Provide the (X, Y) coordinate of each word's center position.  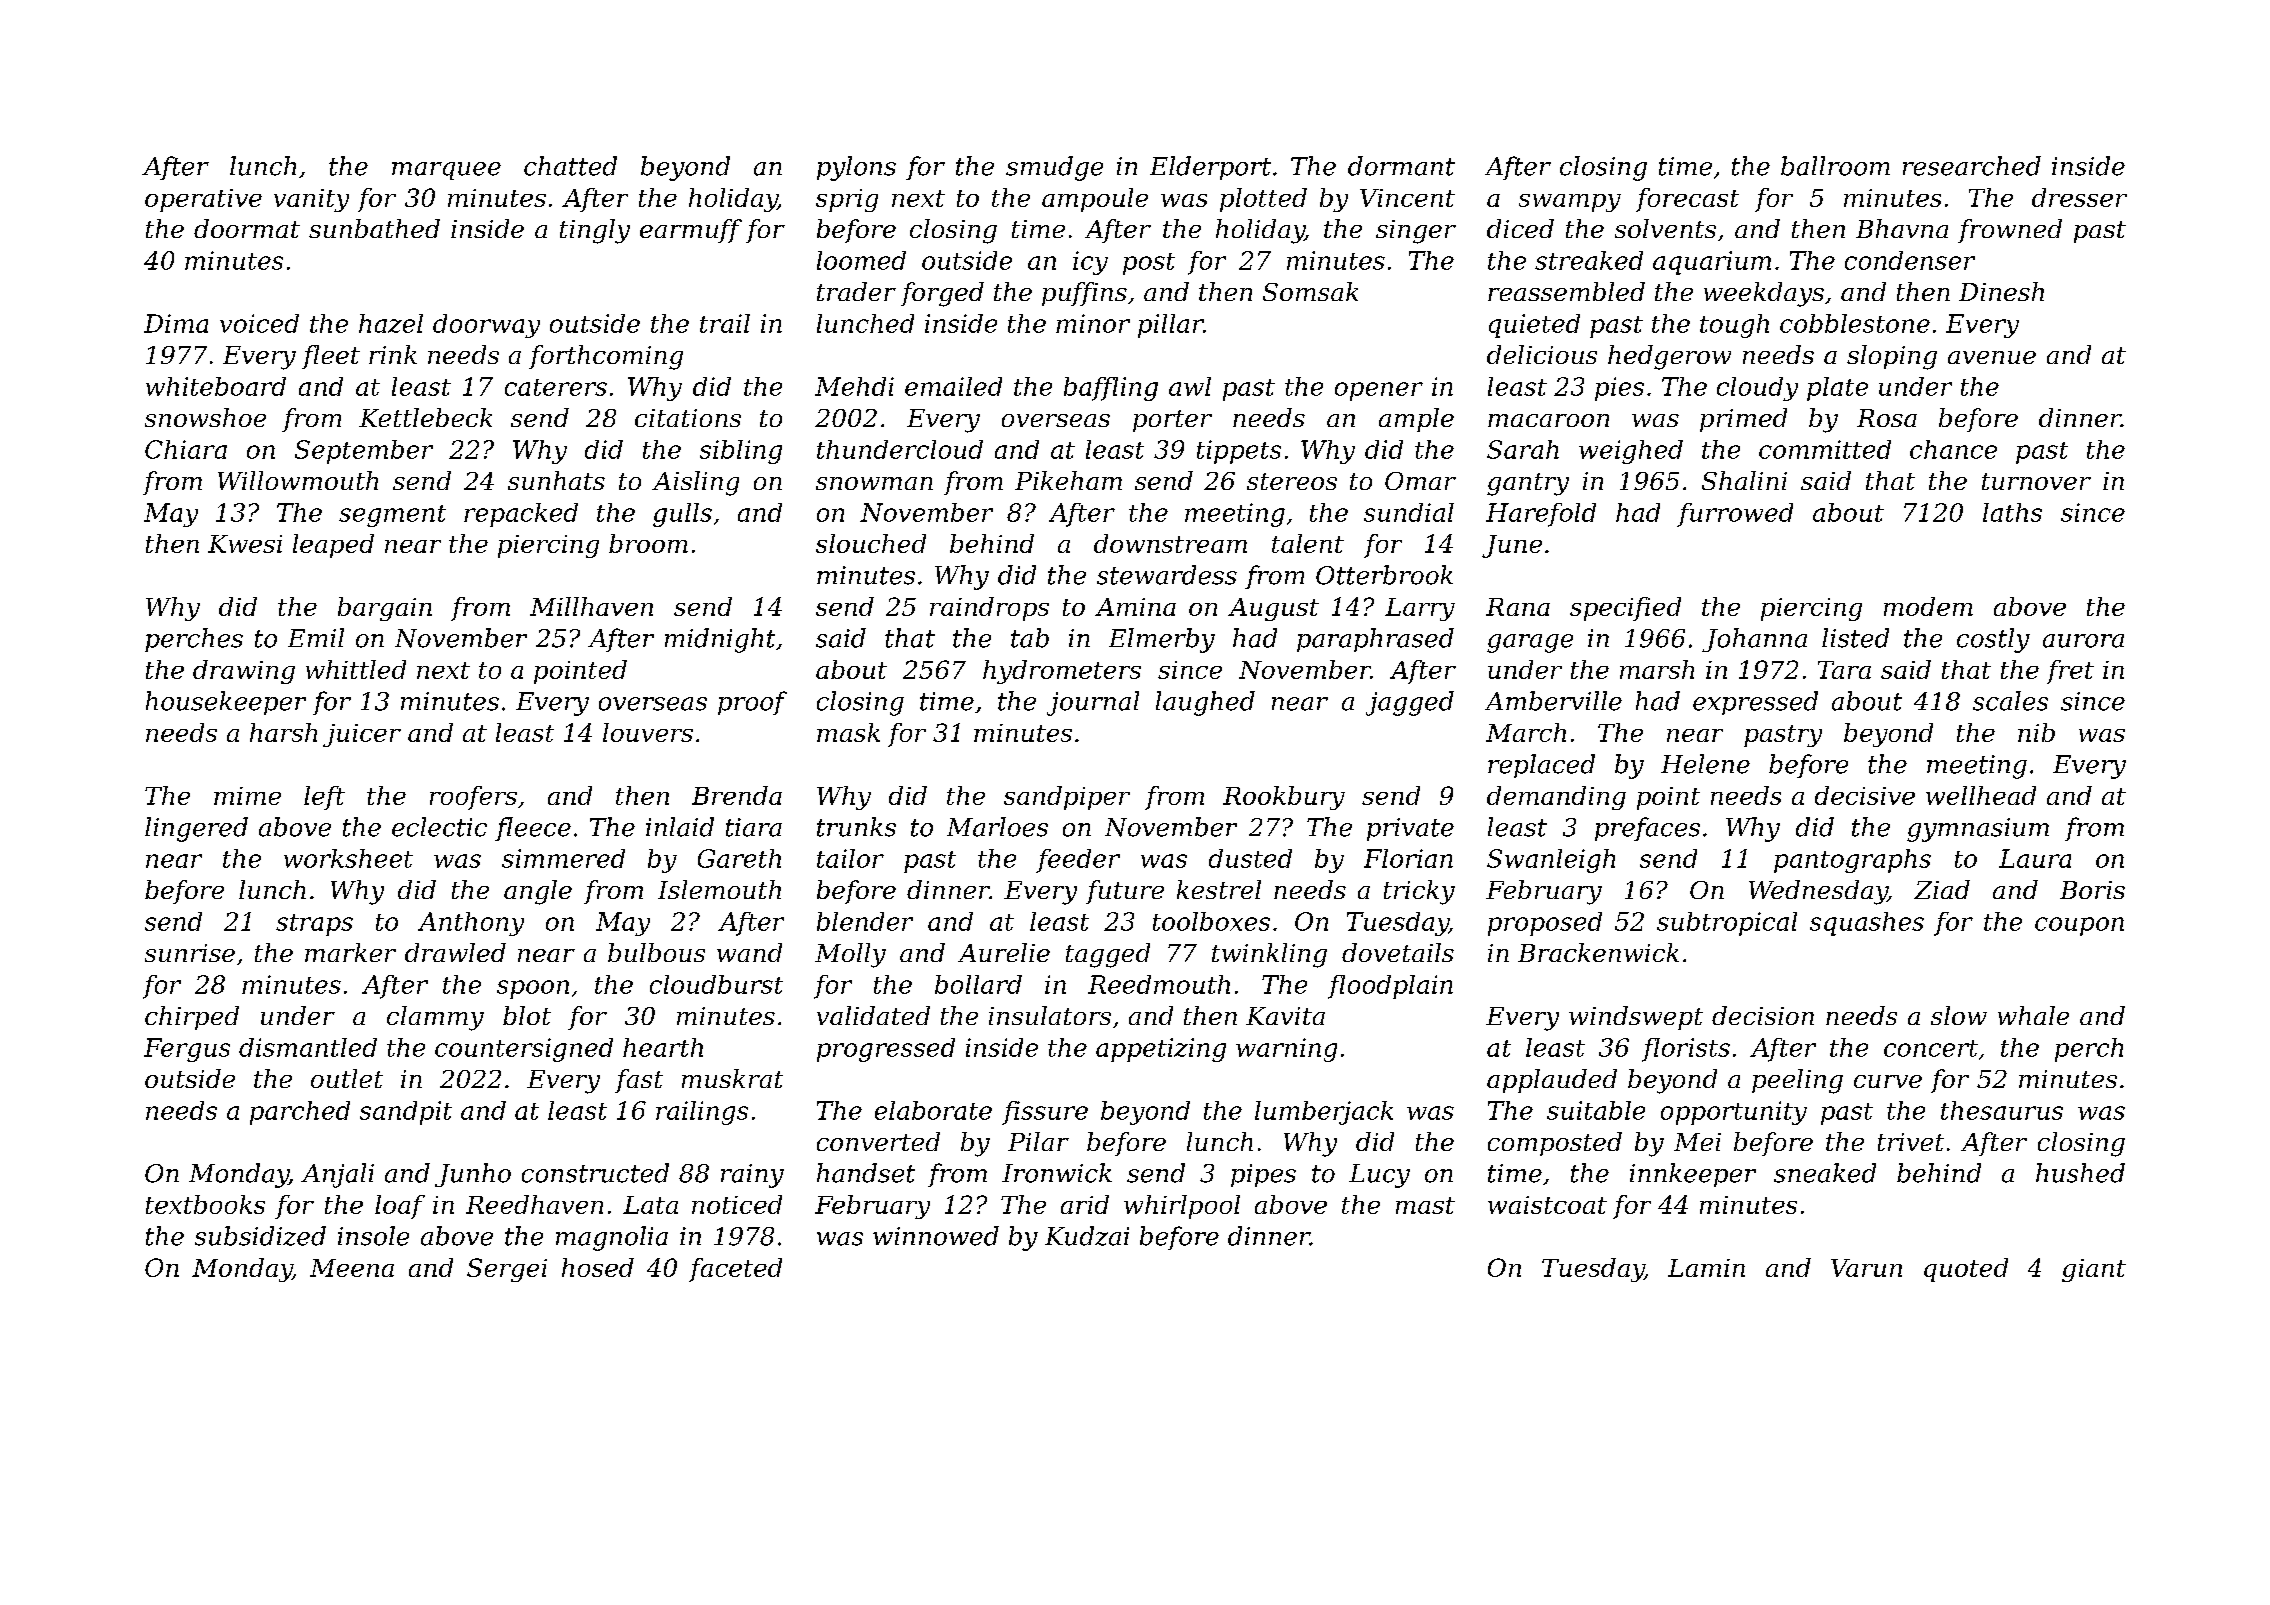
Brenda (737, 795)
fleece (533, 829)
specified (1625, 609)
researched (1972, 166)
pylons (856, 168)
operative (203, 200)
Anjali (337, 1175)
